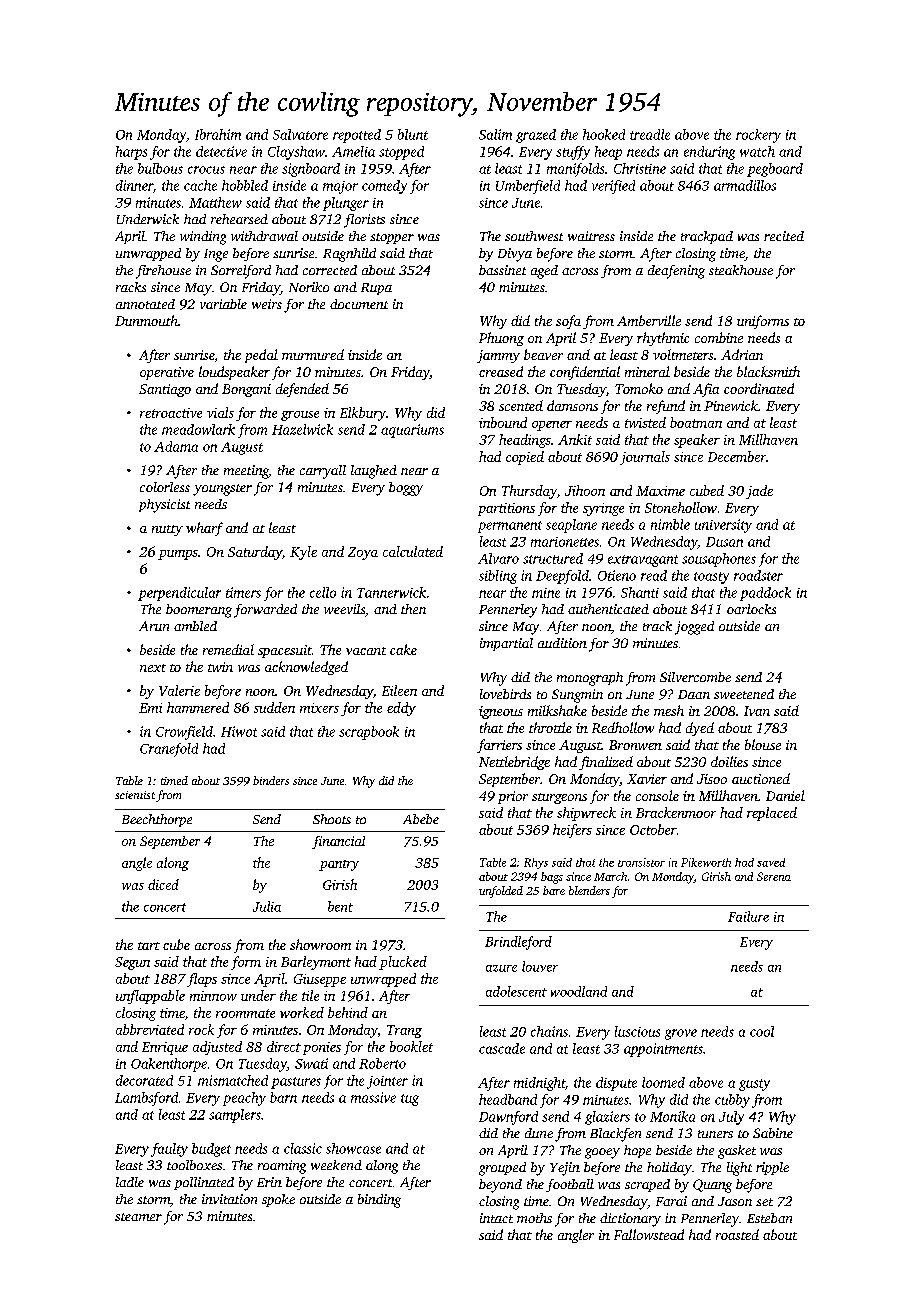 The width and height of the page is (924, 1308). Describe the element at coordinates (421, 819) in the page. I see `Abebe` at that location.
